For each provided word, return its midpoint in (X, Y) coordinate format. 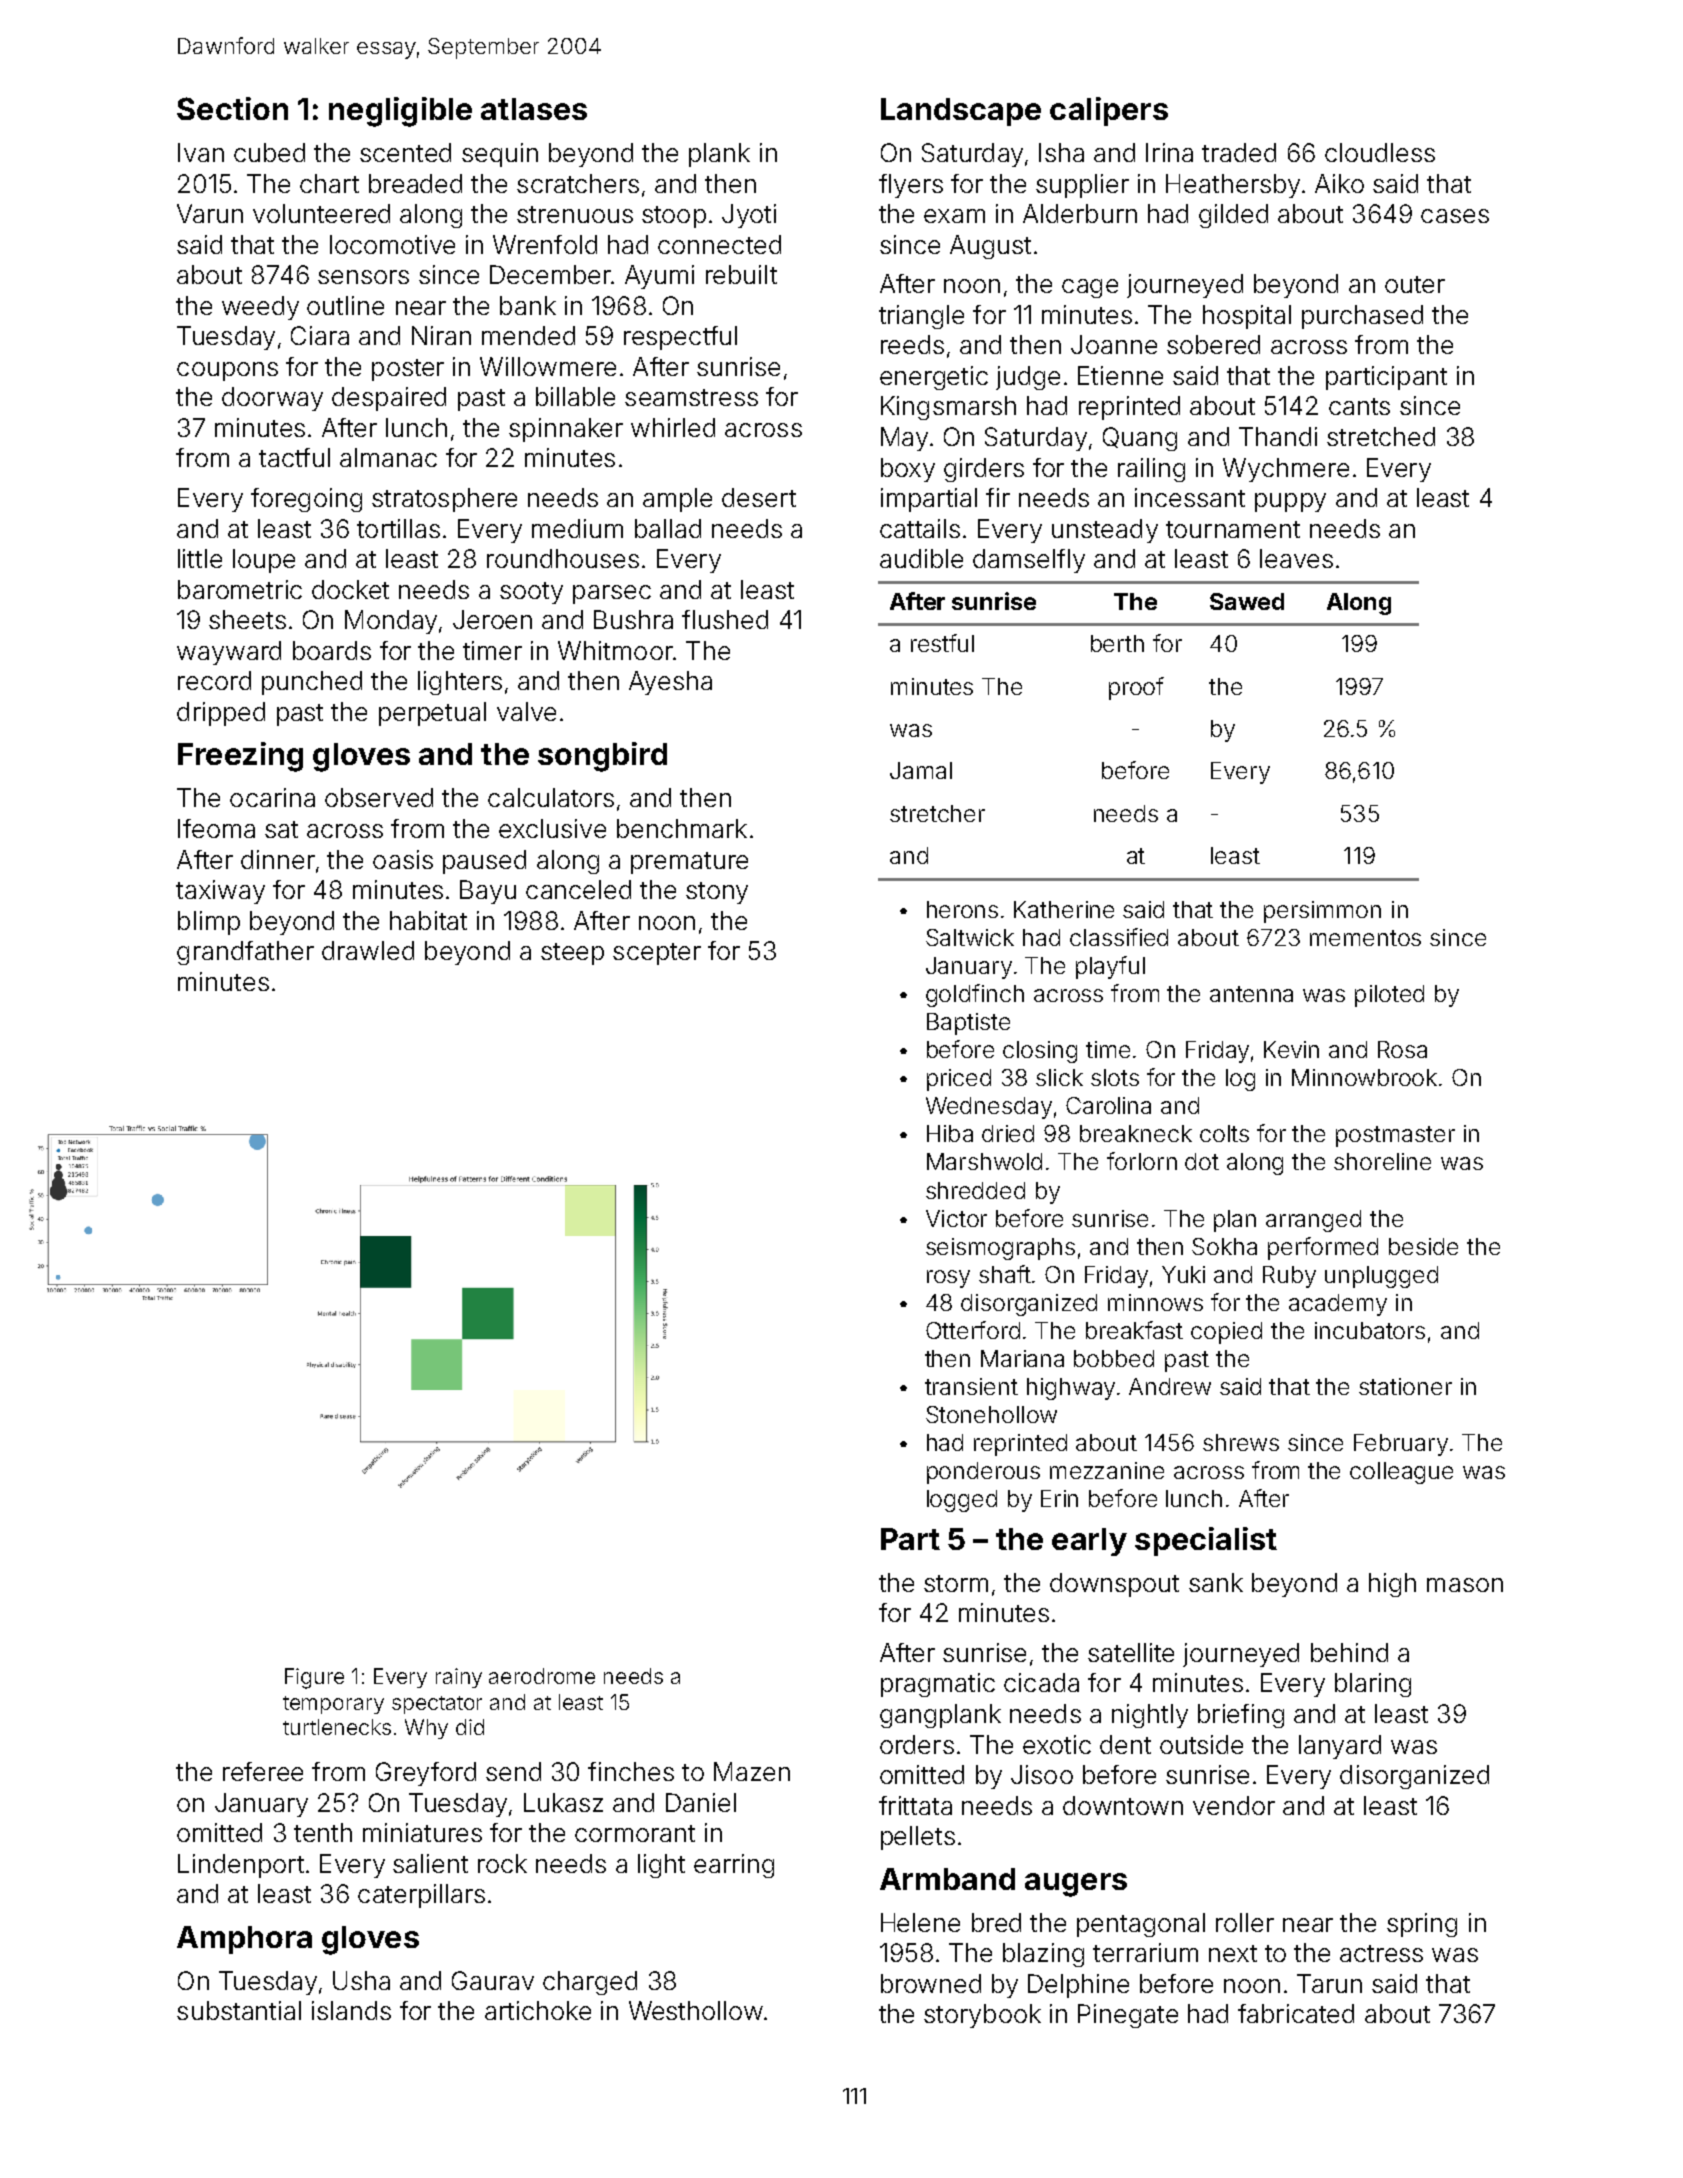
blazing (1043, 1955)
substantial (239, 2010)
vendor (1234, 1805)
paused (484, 862)
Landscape (961, 112)
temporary (333, 1705)
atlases (534, 109)
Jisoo (1042, 1774)
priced (959, 1080)
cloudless (1380, 152)
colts (1224, 1133)
